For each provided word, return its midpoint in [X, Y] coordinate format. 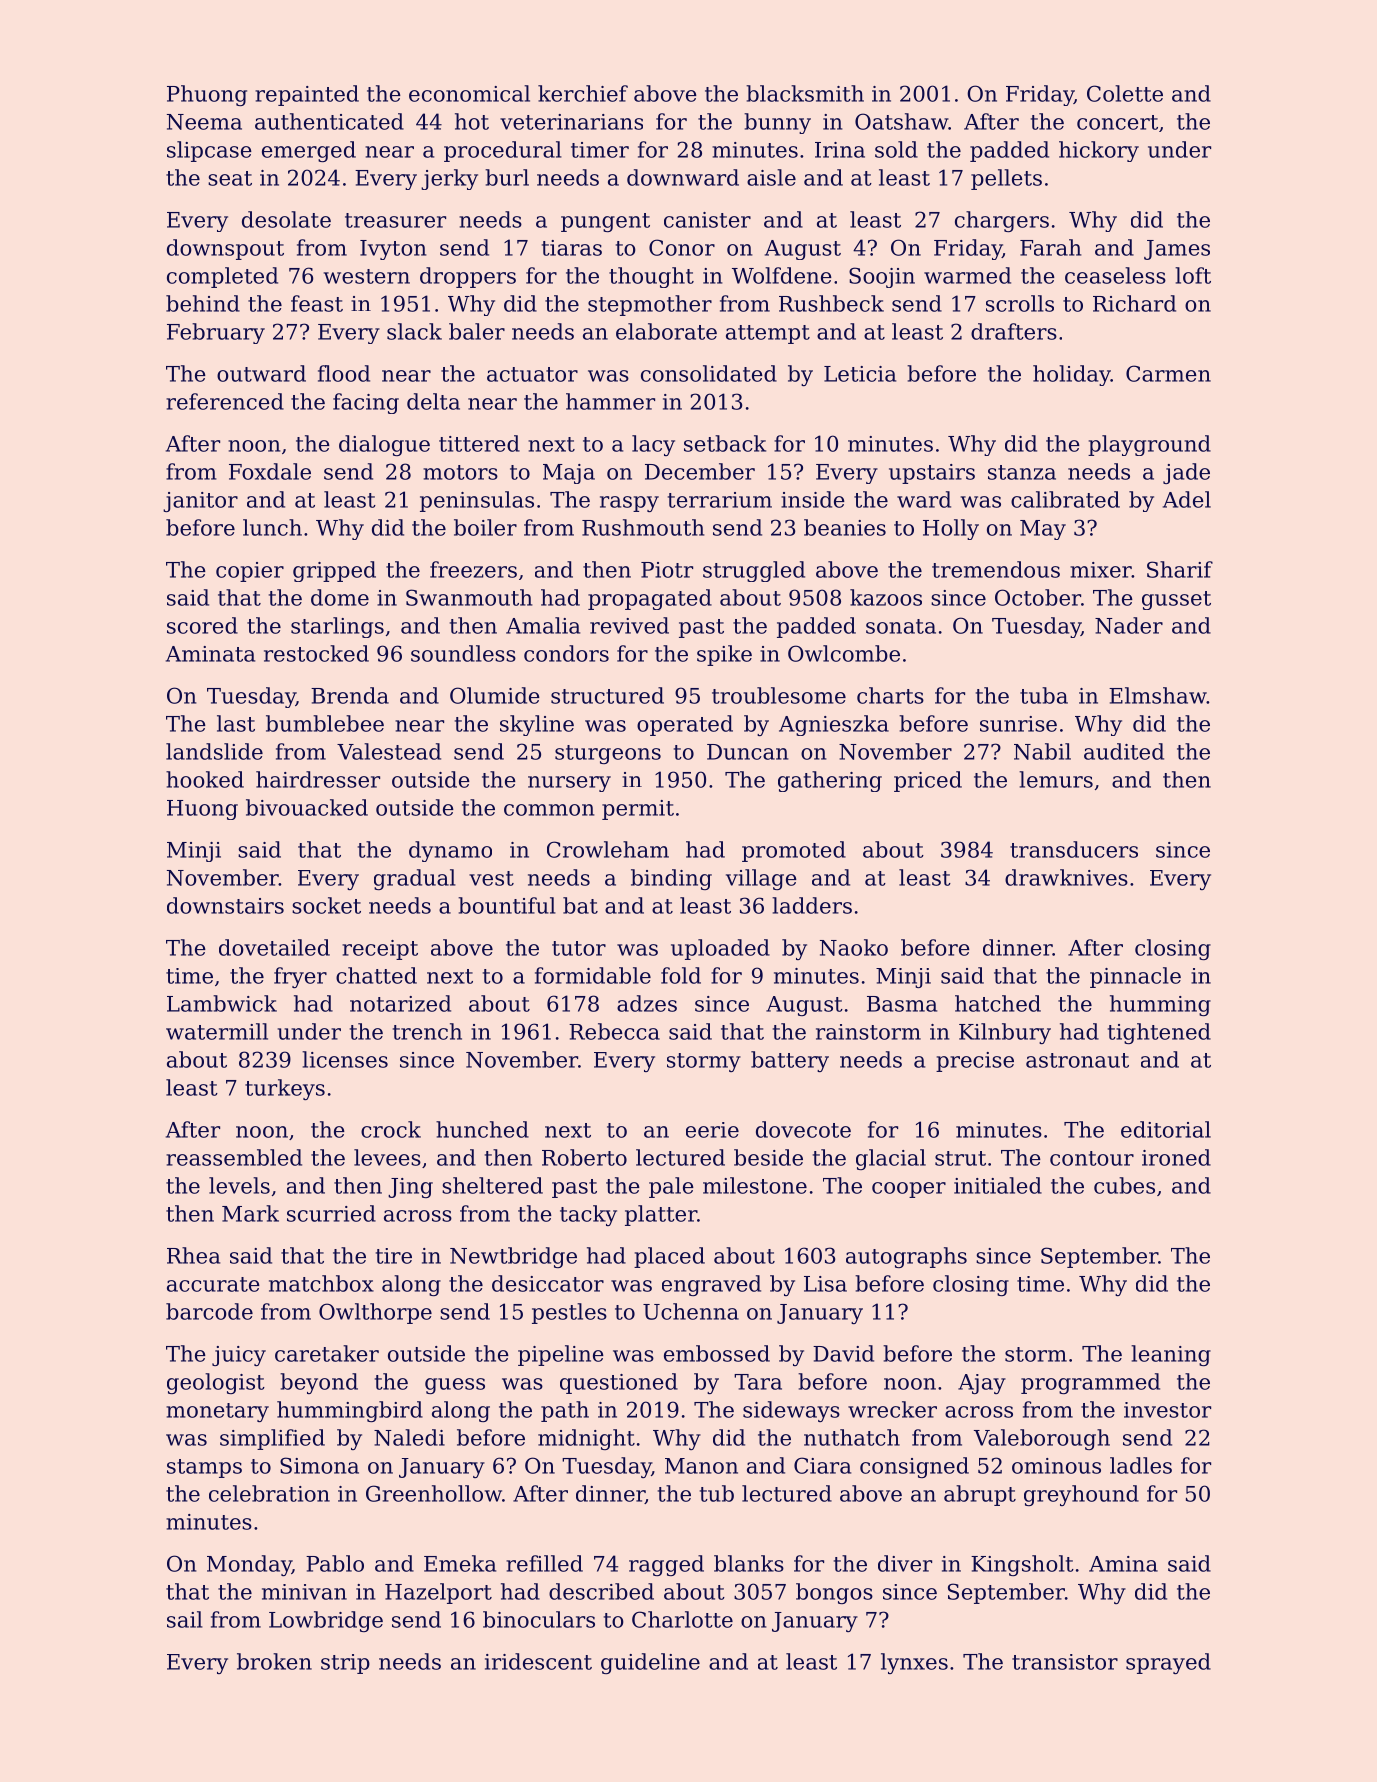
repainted [307, 95]
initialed [998, 1185]
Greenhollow [434, 1493]
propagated [650, 599]
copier [250, 572]
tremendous [996, 569]
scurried [331, 1213]
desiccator [548, 1283]
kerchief [583, 93]
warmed [967, 275]
